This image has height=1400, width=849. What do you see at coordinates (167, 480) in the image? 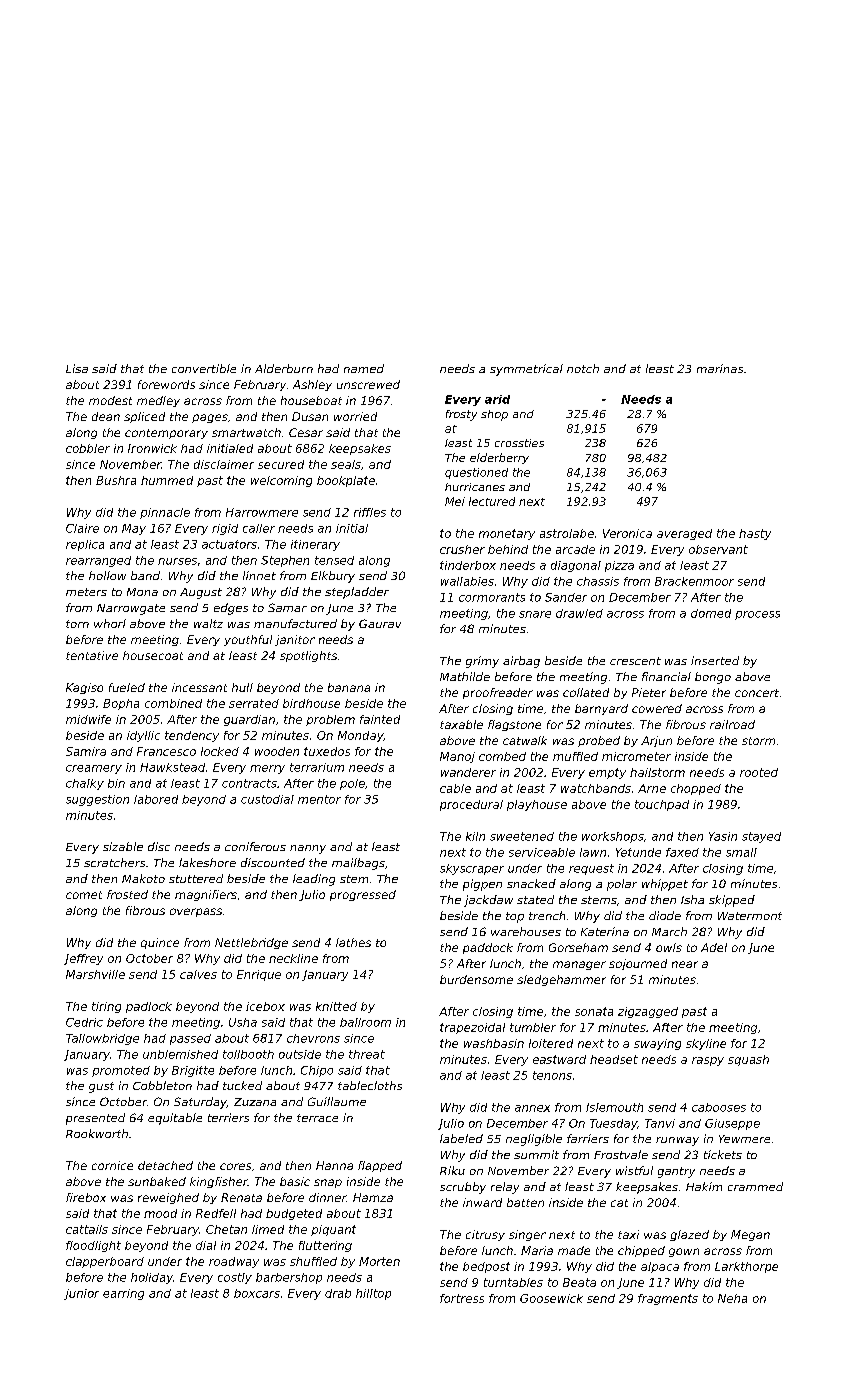
I see `hummed` at bounding box center [167, 480].
